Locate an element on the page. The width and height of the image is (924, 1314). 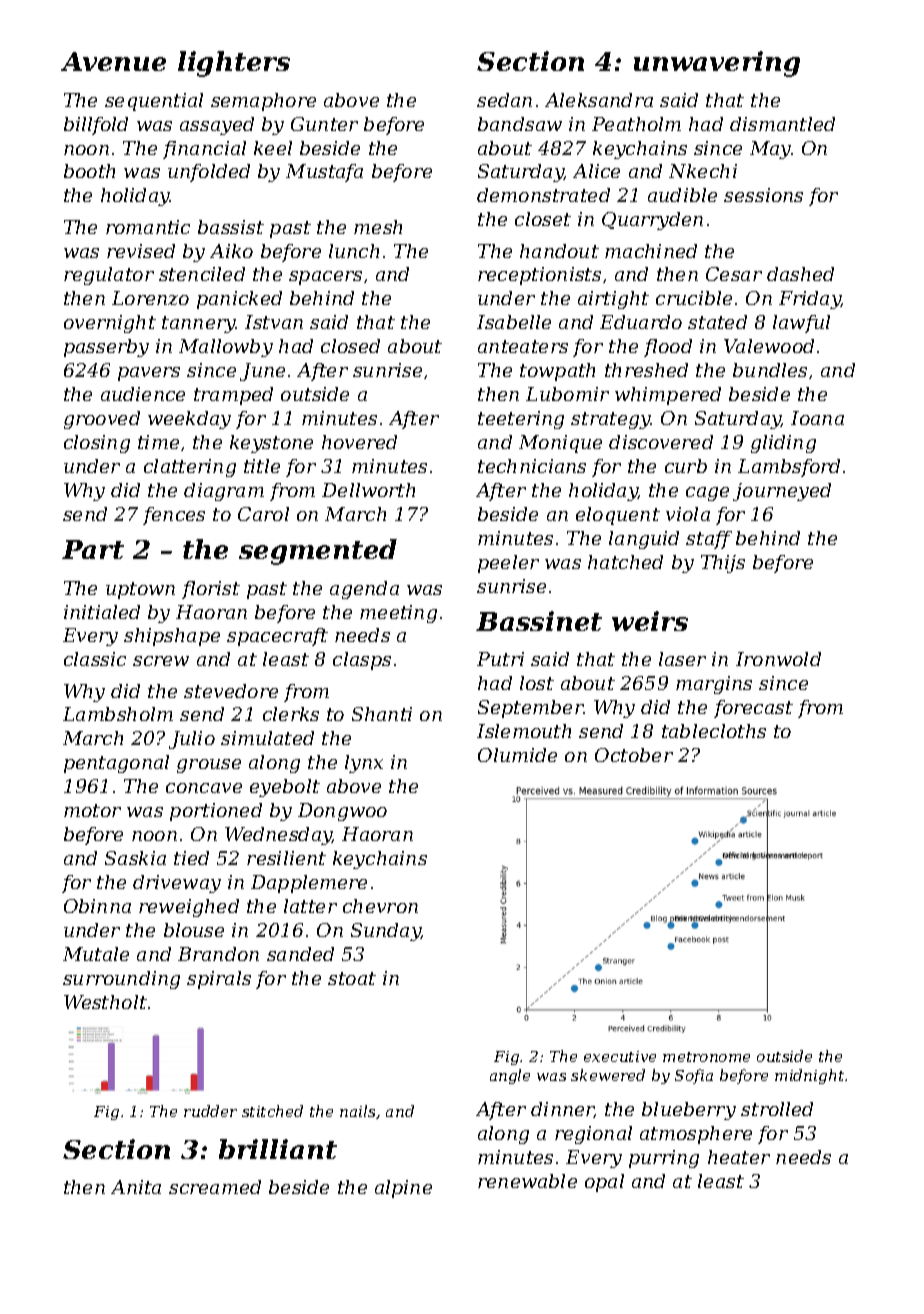
Valewood is located at coordinates (769, 346).
